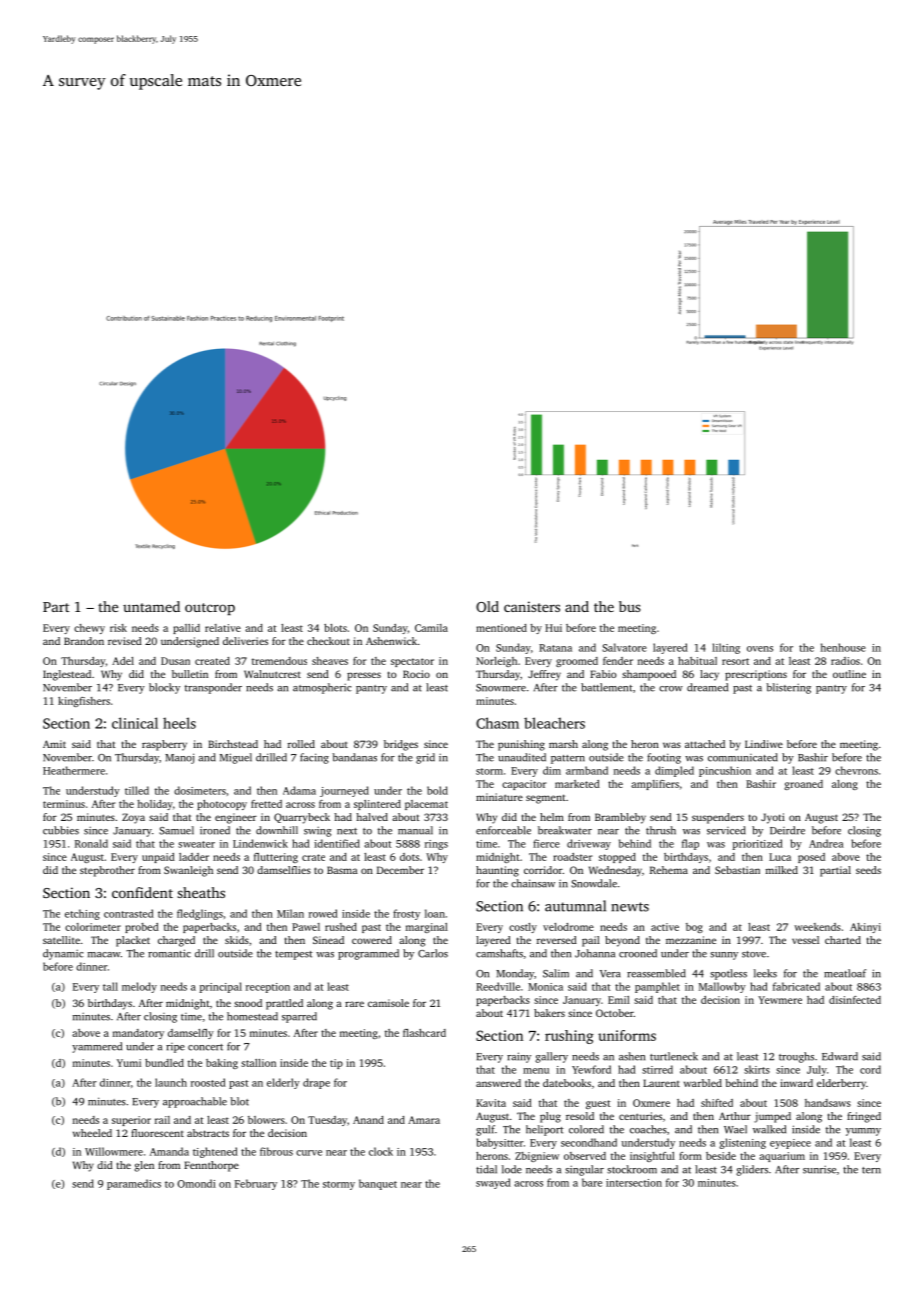 This screenshot has width=924, height=1308. What do you see at coordinates (139, 987) in the screenshot?
I see `melody` at bounding box center [139, 987].
